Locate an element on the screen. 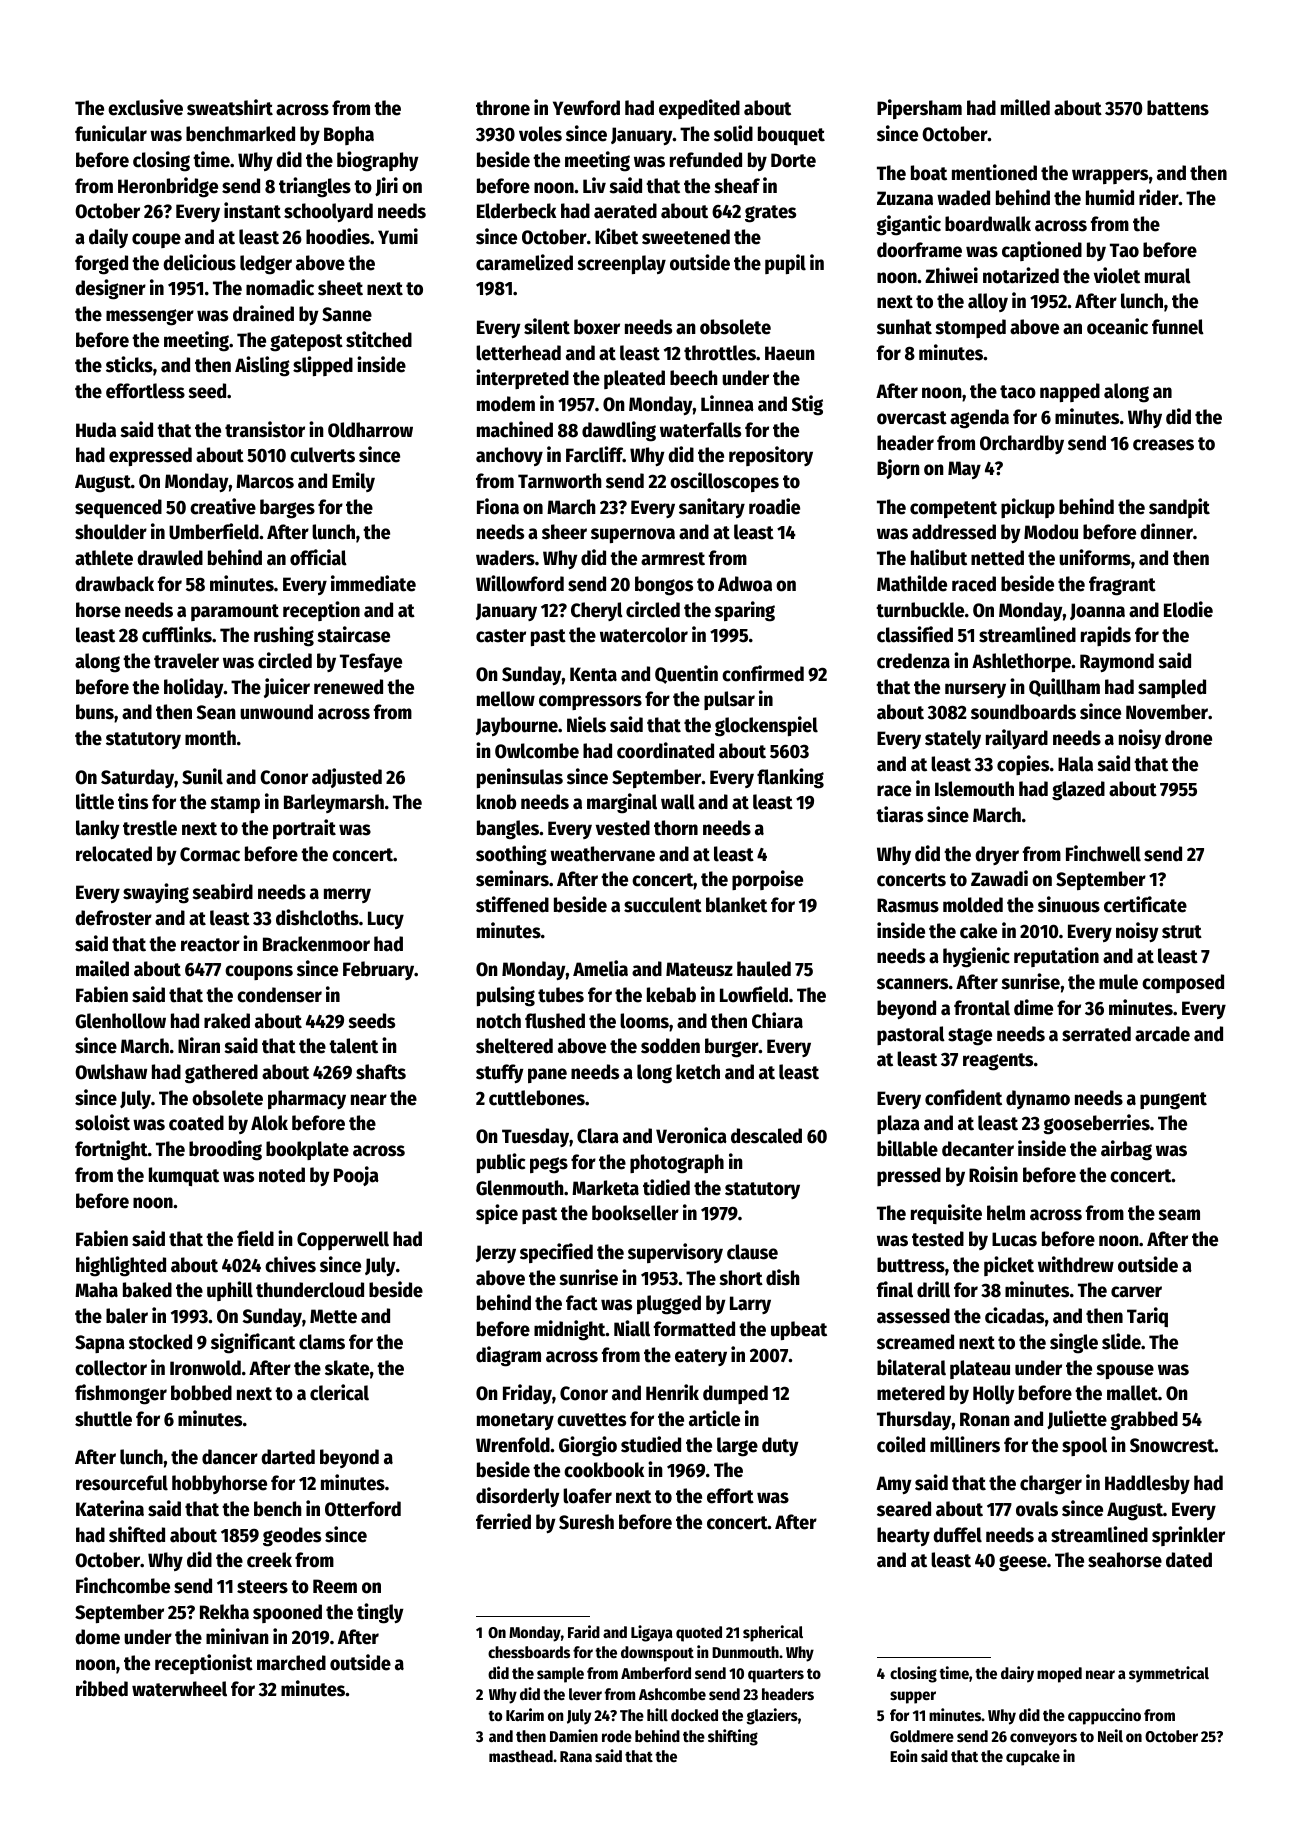 The width and height of the screenshot is (1304, 1845). Otterford is located at coordinates (363, 1509).
